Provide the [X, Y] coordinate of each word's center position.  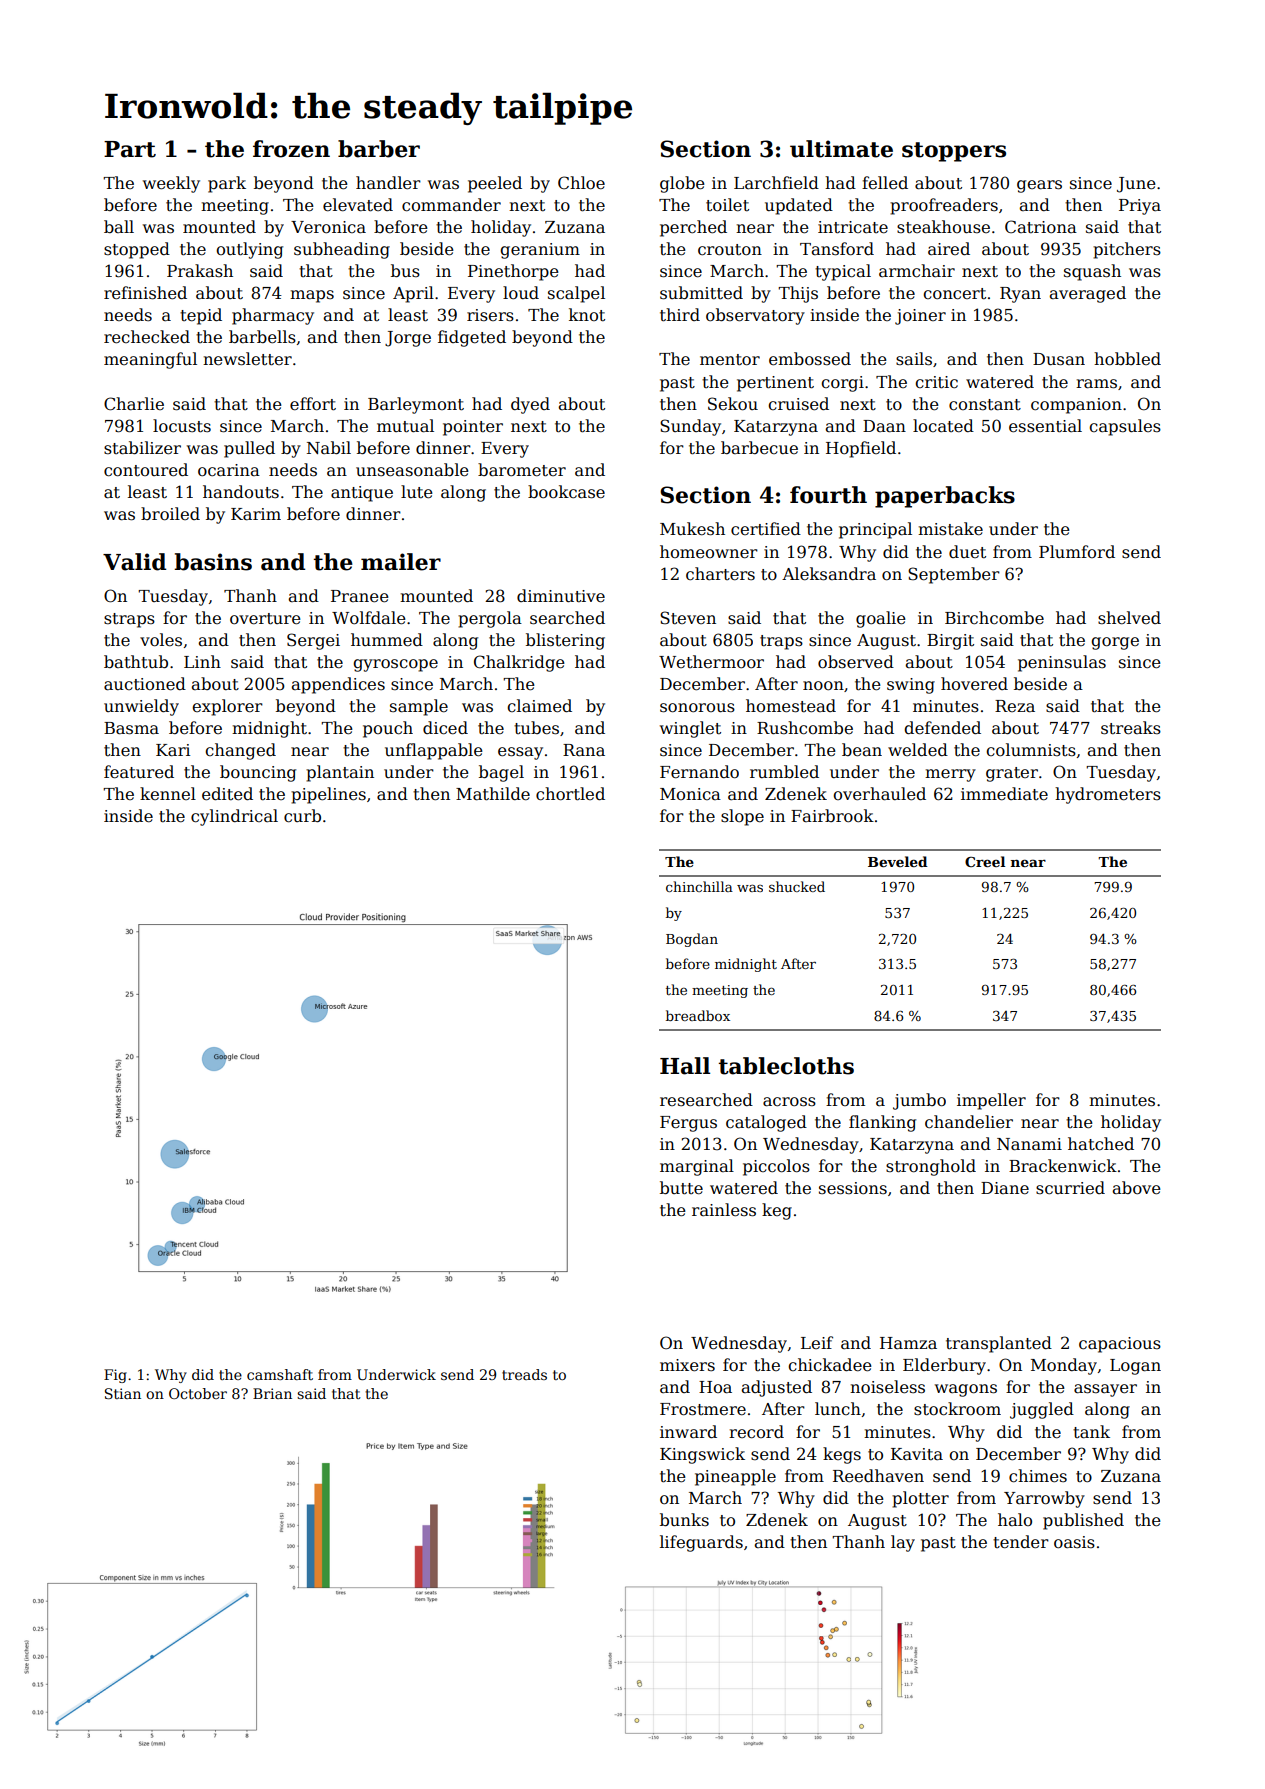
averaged [1087, 294]
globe [682, 184]
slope [742, 817]
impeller [991, 1101]
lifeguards [701, 1543]
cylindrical [234, 817]
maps [312, 296]
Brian [272, 1393]
